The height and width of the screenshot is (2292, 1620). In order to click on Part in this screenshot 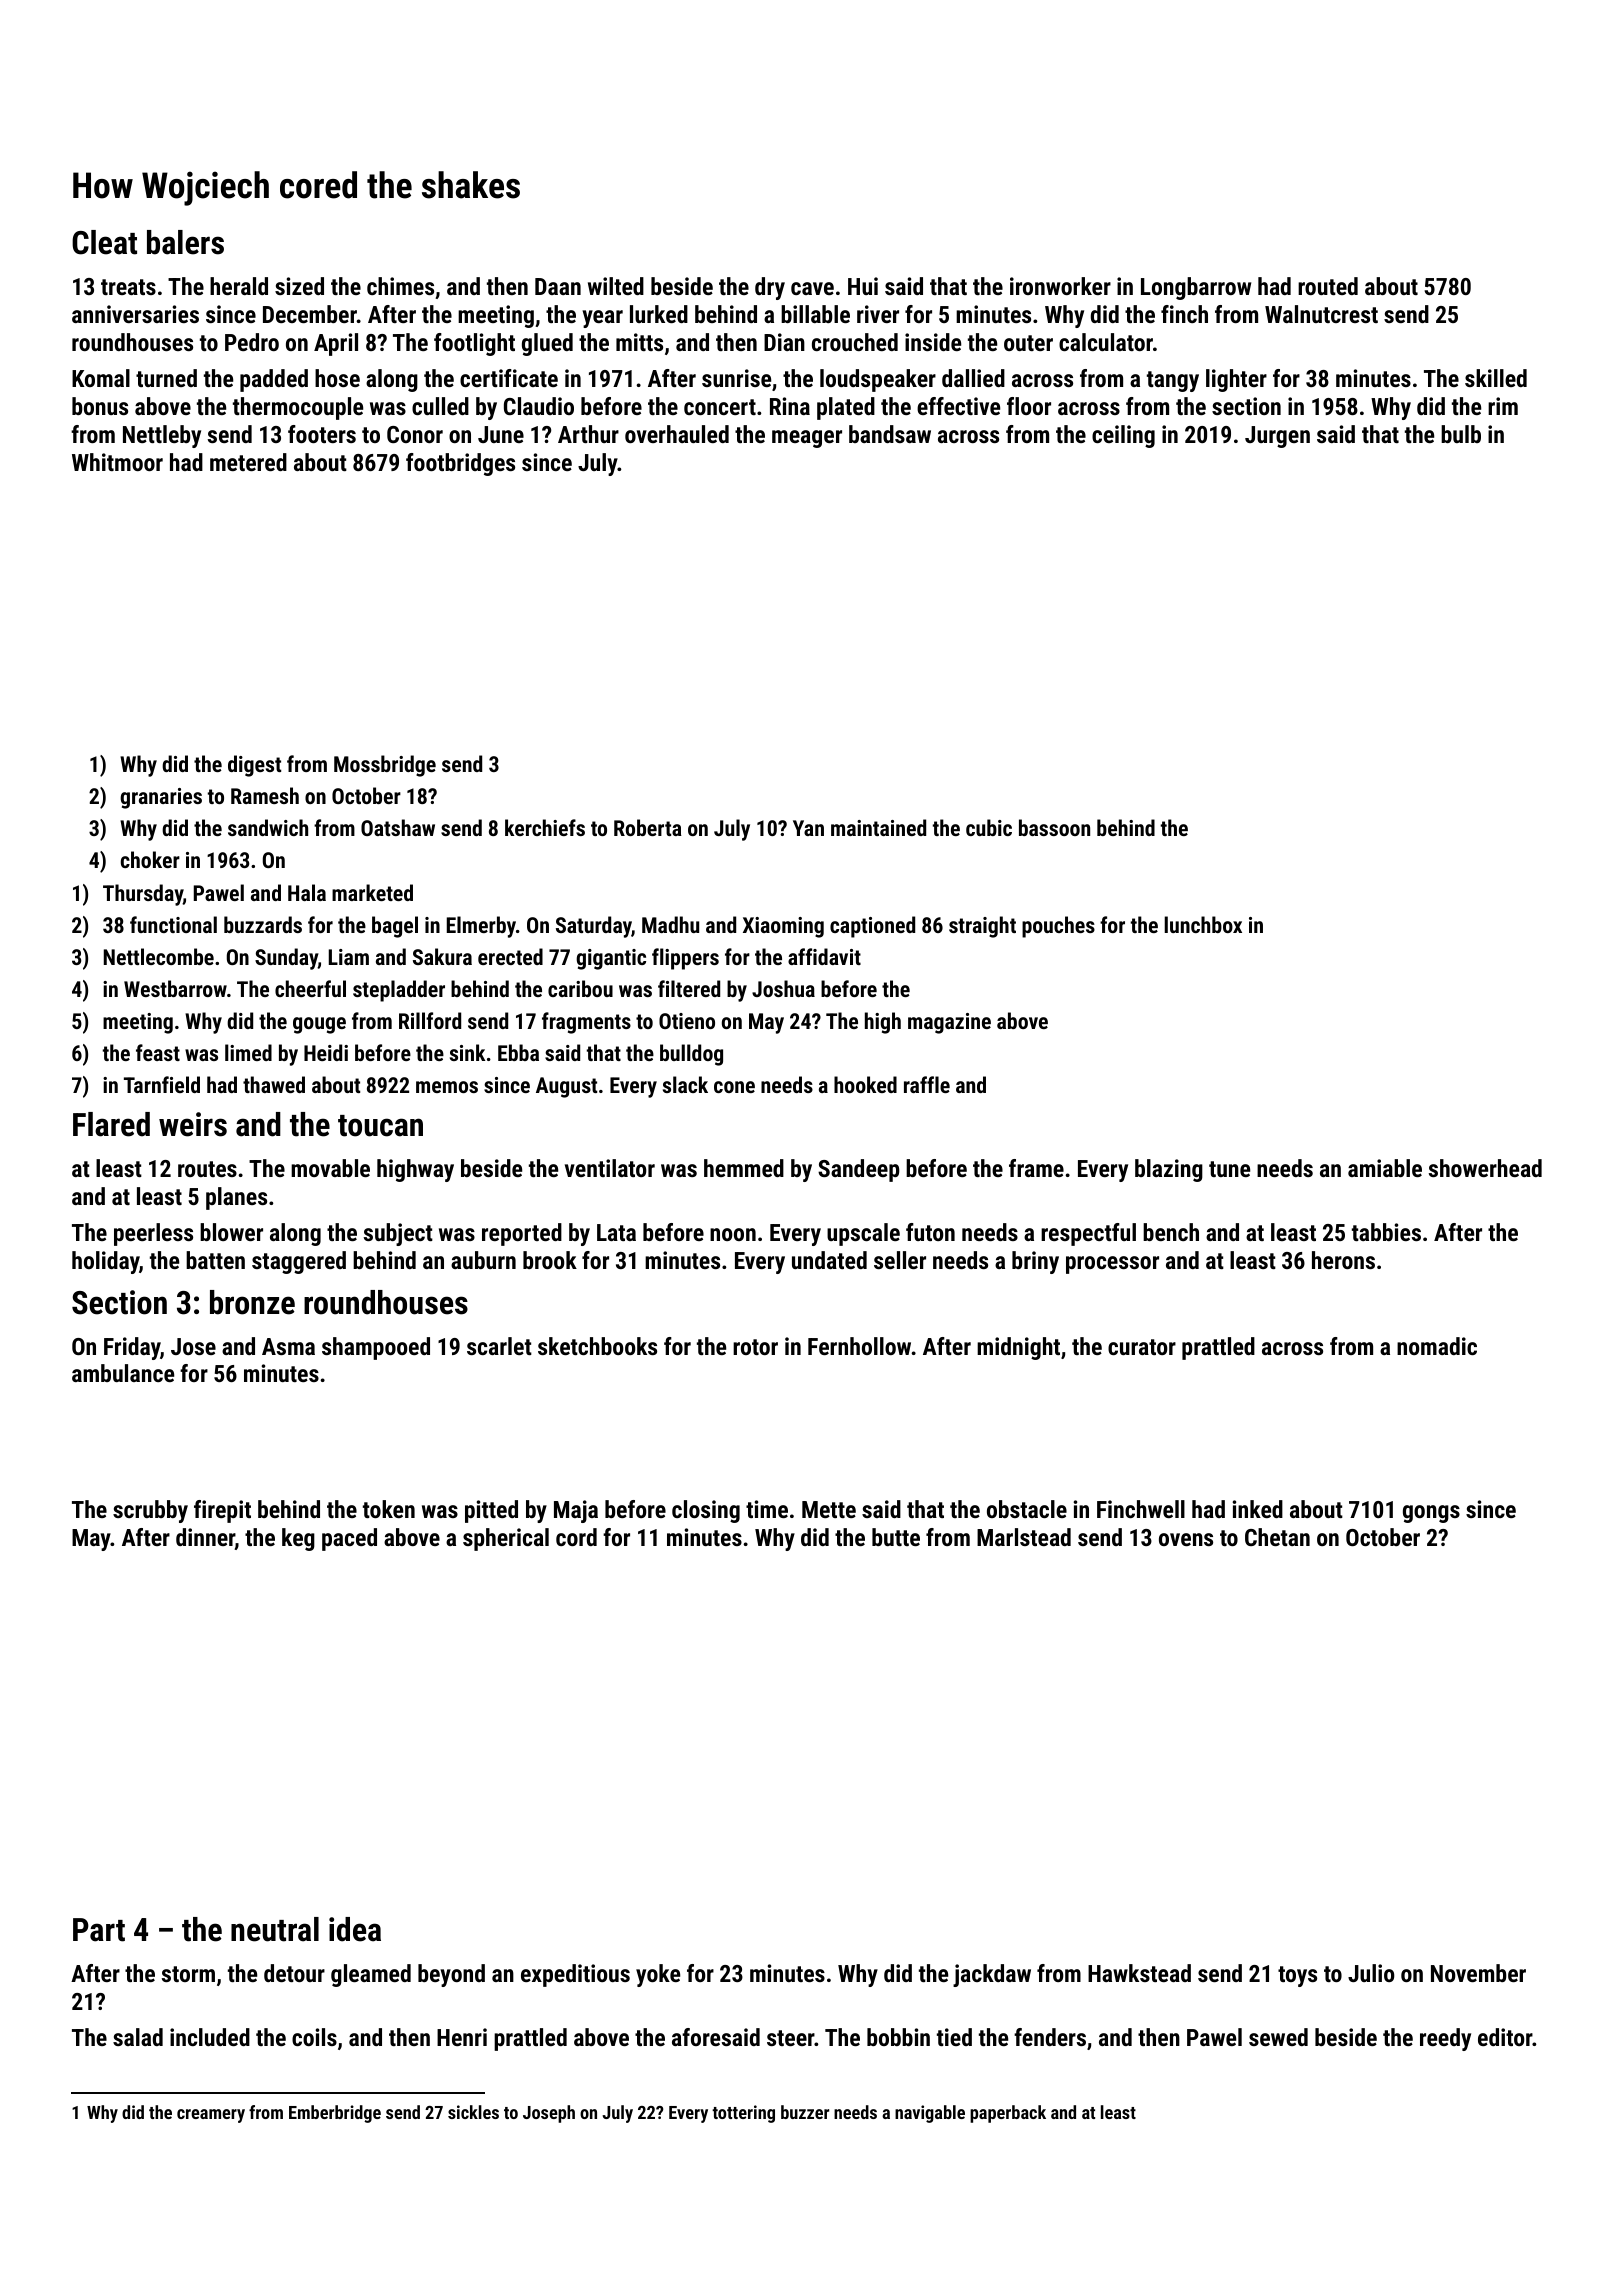, I will do `click(99, 1930)`.
